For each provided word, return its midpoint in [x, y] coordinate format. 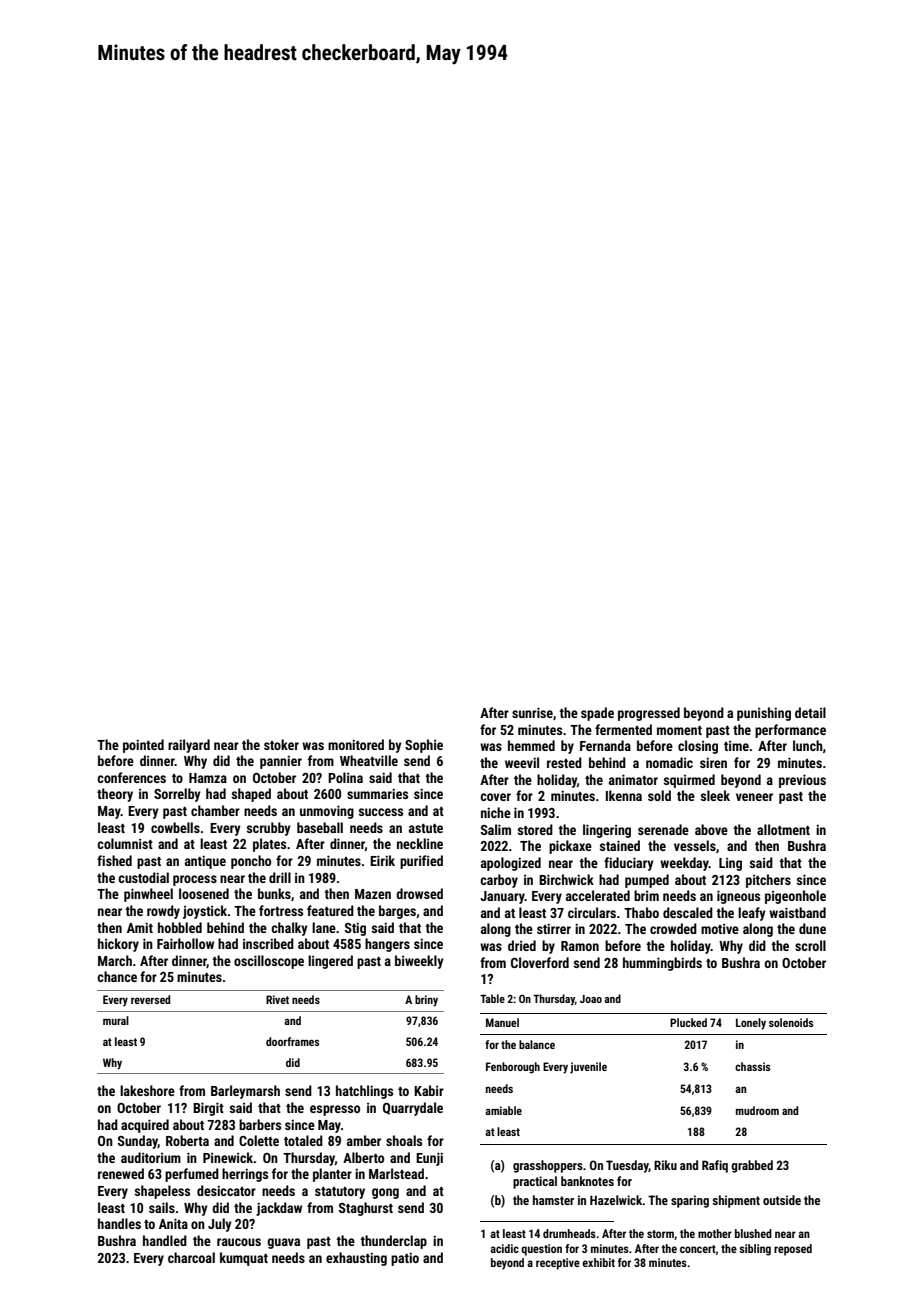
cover [495, 797]
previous [802, 781]
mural [116, 1020]
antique [205, 862]
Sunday [138, 1142]
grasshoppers [548, 1166]
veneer [754, 797]
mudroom [757, 1110]
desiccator [226, 1190]
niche [496, 812]
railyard [189, 746]
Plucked [688, 1022]
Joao [591, 999]
